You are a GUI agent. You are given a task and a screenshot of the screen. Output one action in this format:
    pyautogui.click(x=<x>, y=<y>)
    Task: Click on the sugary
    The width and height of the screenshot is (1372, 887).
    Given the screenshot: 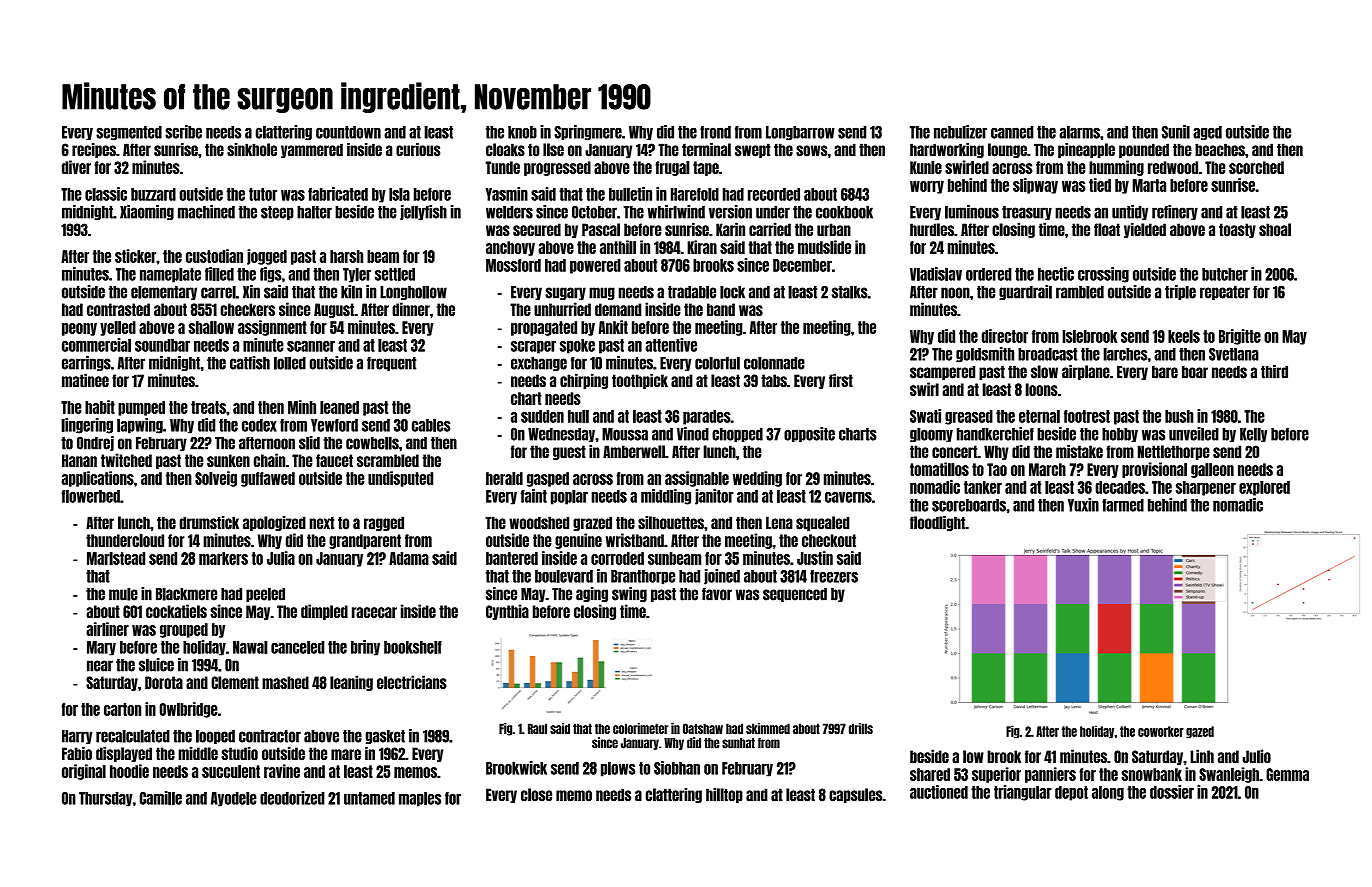 What is the action you would take?
    pyautogui.click(x=566, y=293)
